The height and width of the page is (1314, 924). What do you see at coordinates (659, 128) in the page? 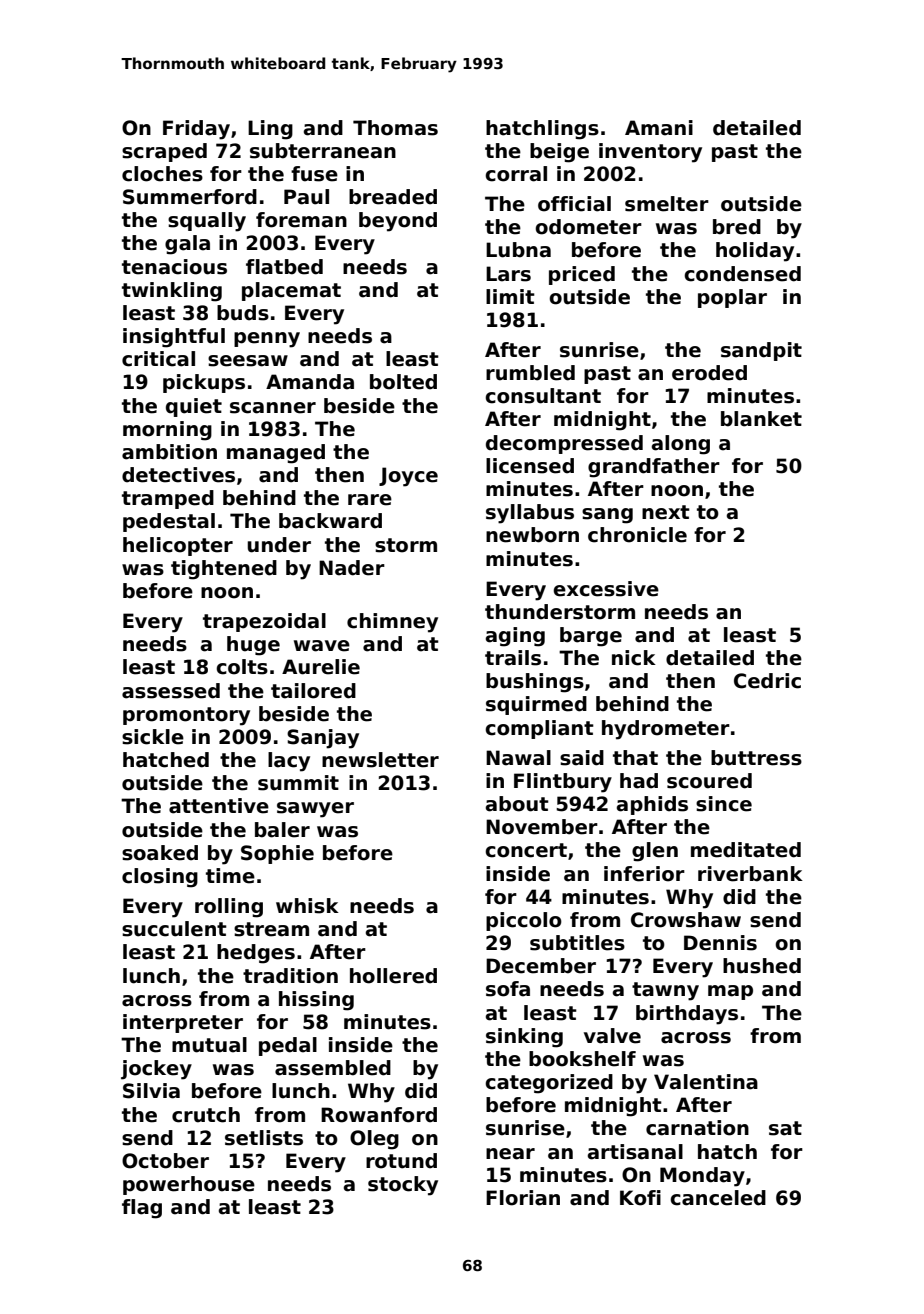
I see `Amani` at bounding box center [659, 128].
